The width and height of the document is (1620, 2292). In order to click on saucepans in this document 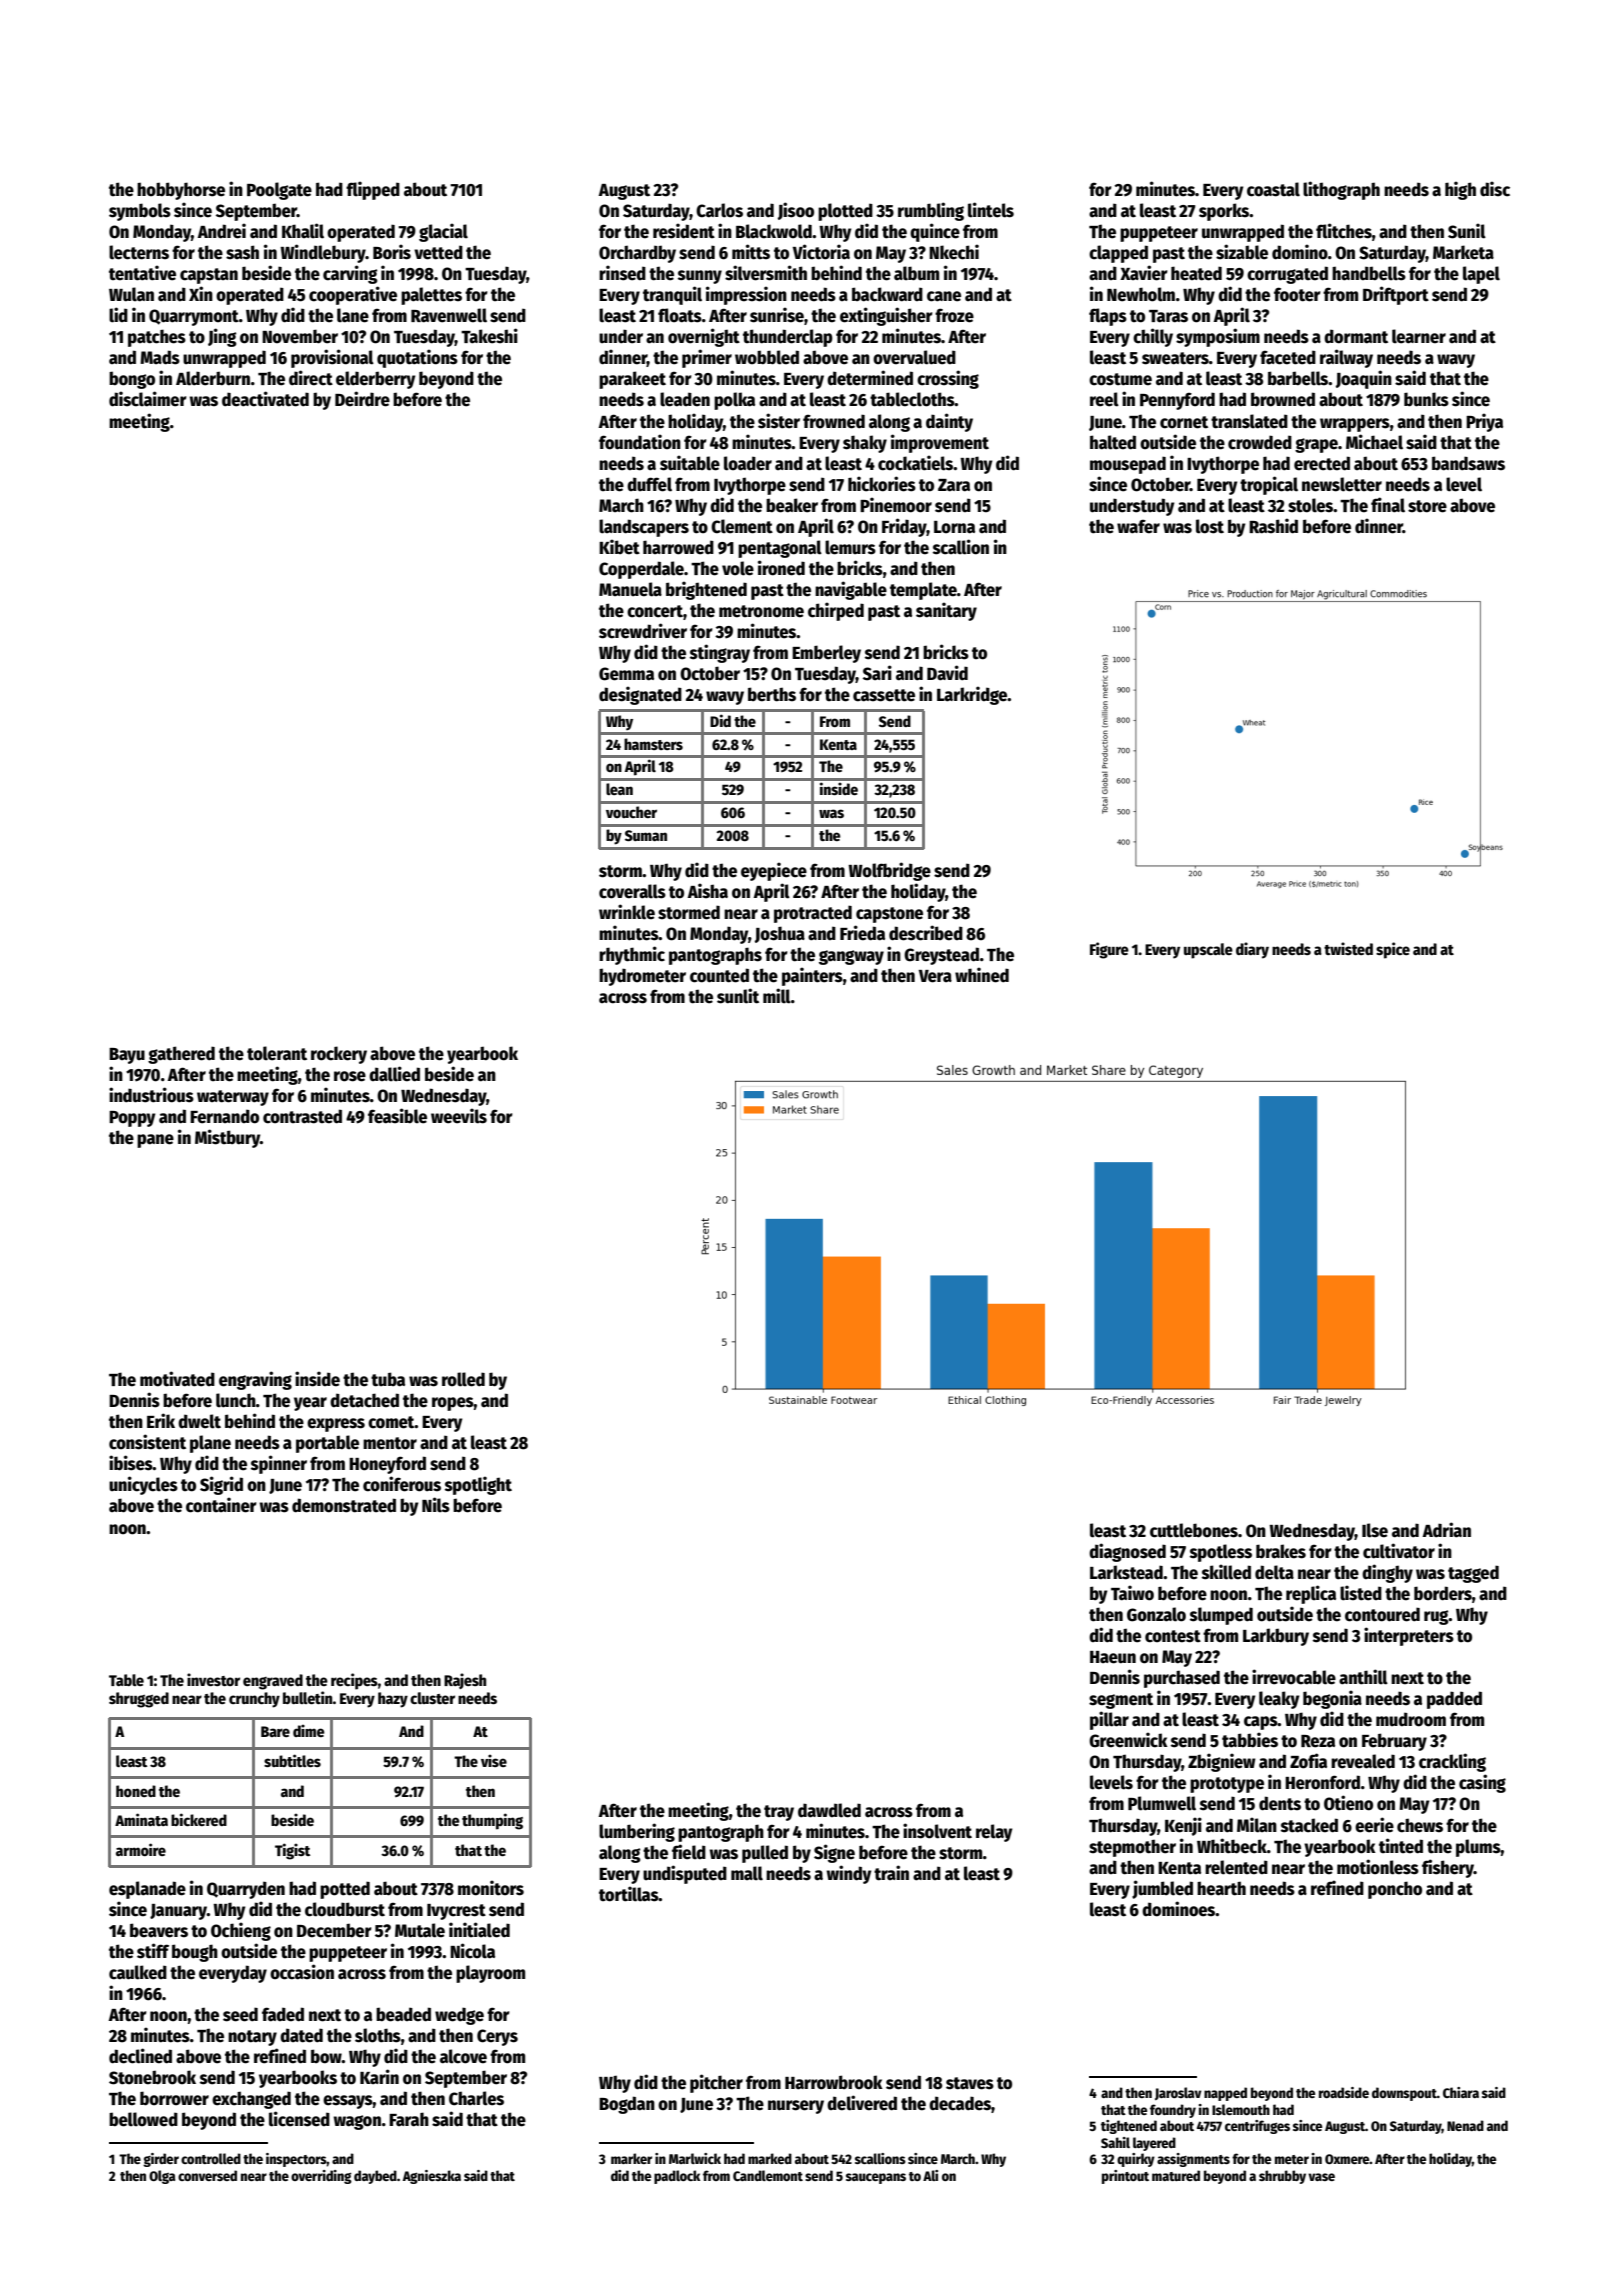, I will do `click(876, 2178)`.
